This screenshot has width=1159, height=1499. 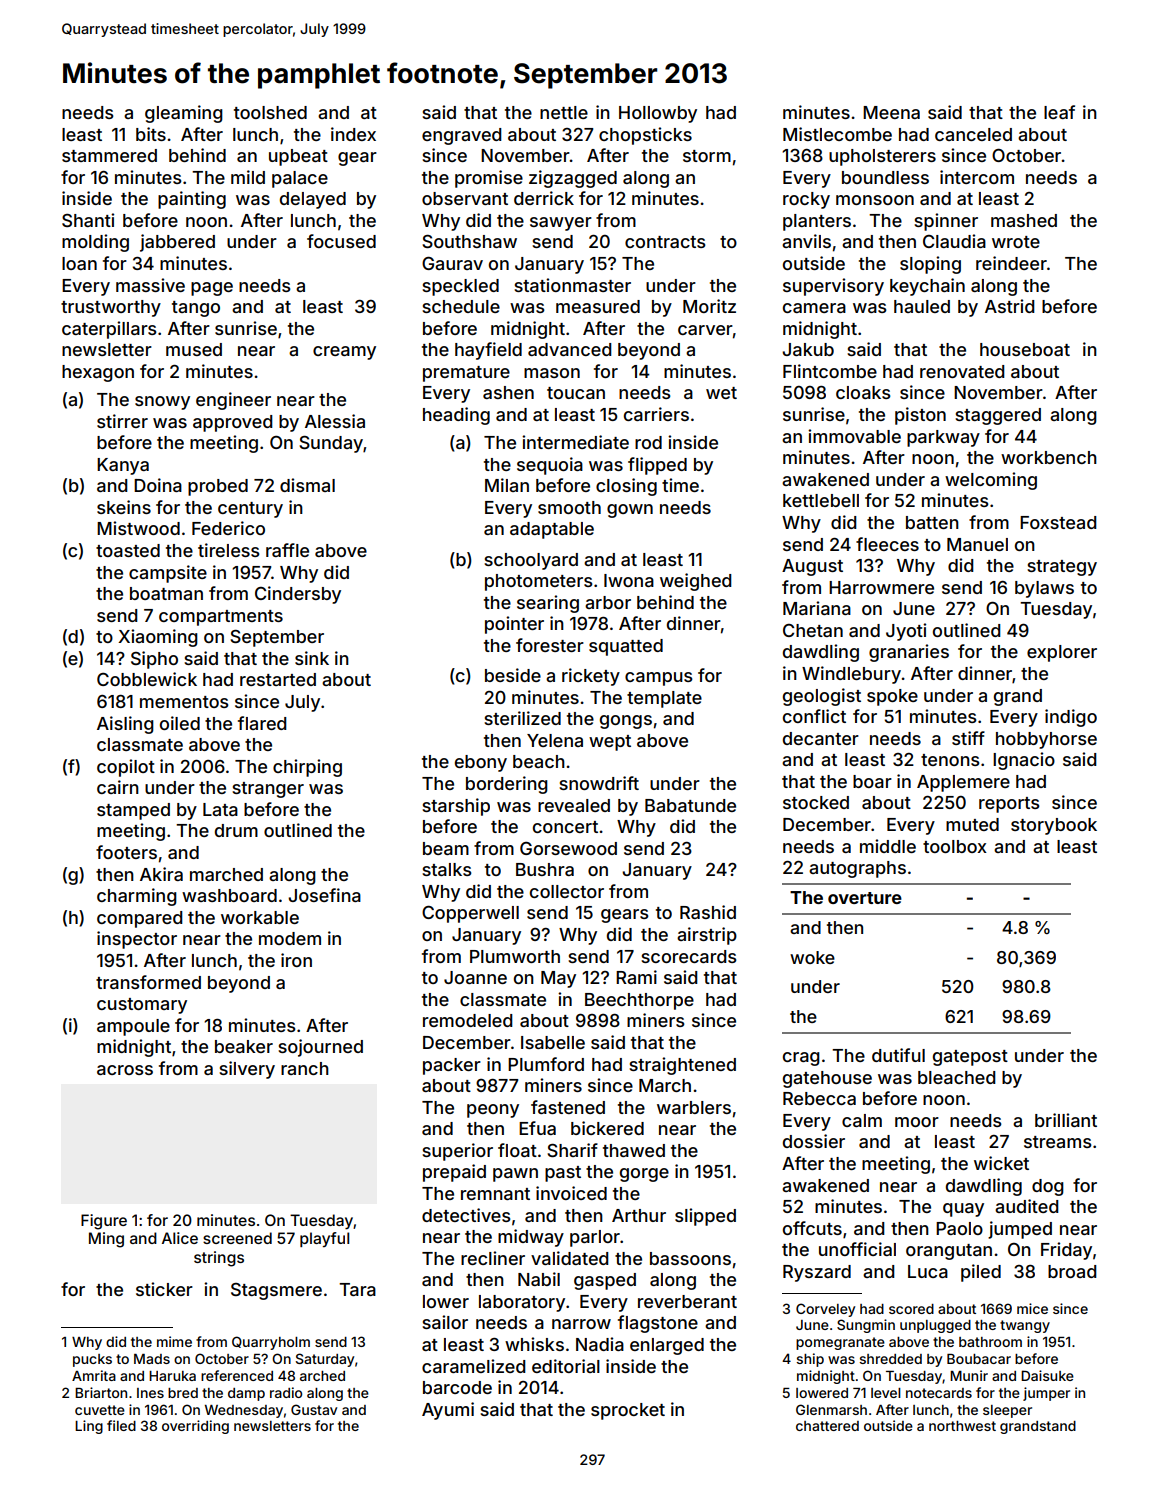 I want to click on Astrid, so click(x=1010, y=306).
